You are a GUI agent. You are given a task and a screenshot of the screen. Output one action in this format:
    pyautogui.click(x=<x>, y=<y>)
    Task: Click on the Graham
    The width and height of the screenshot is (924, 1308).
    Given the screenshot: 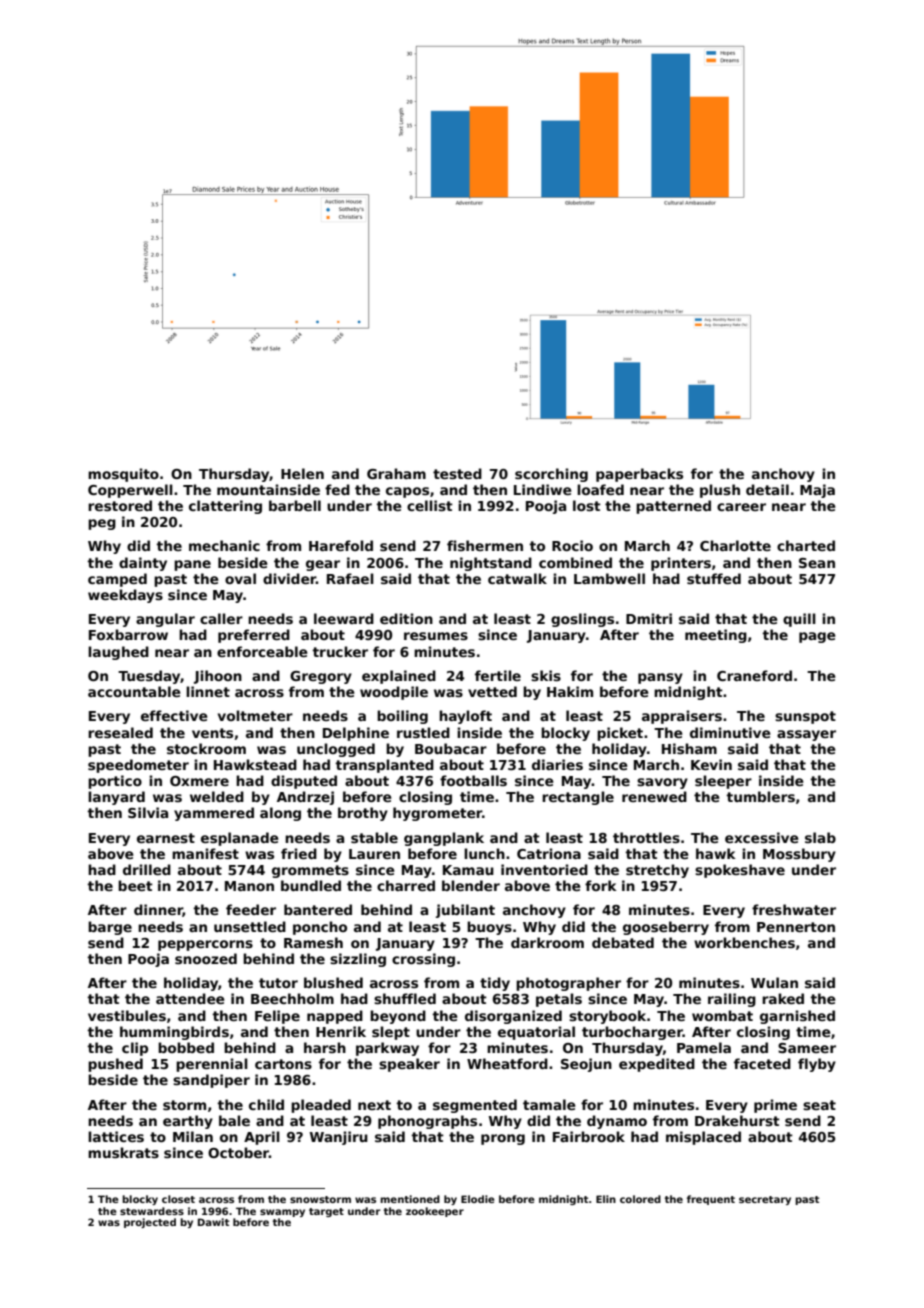 What is the action you would take?
    pyautogui.click(x=396, y=473)
